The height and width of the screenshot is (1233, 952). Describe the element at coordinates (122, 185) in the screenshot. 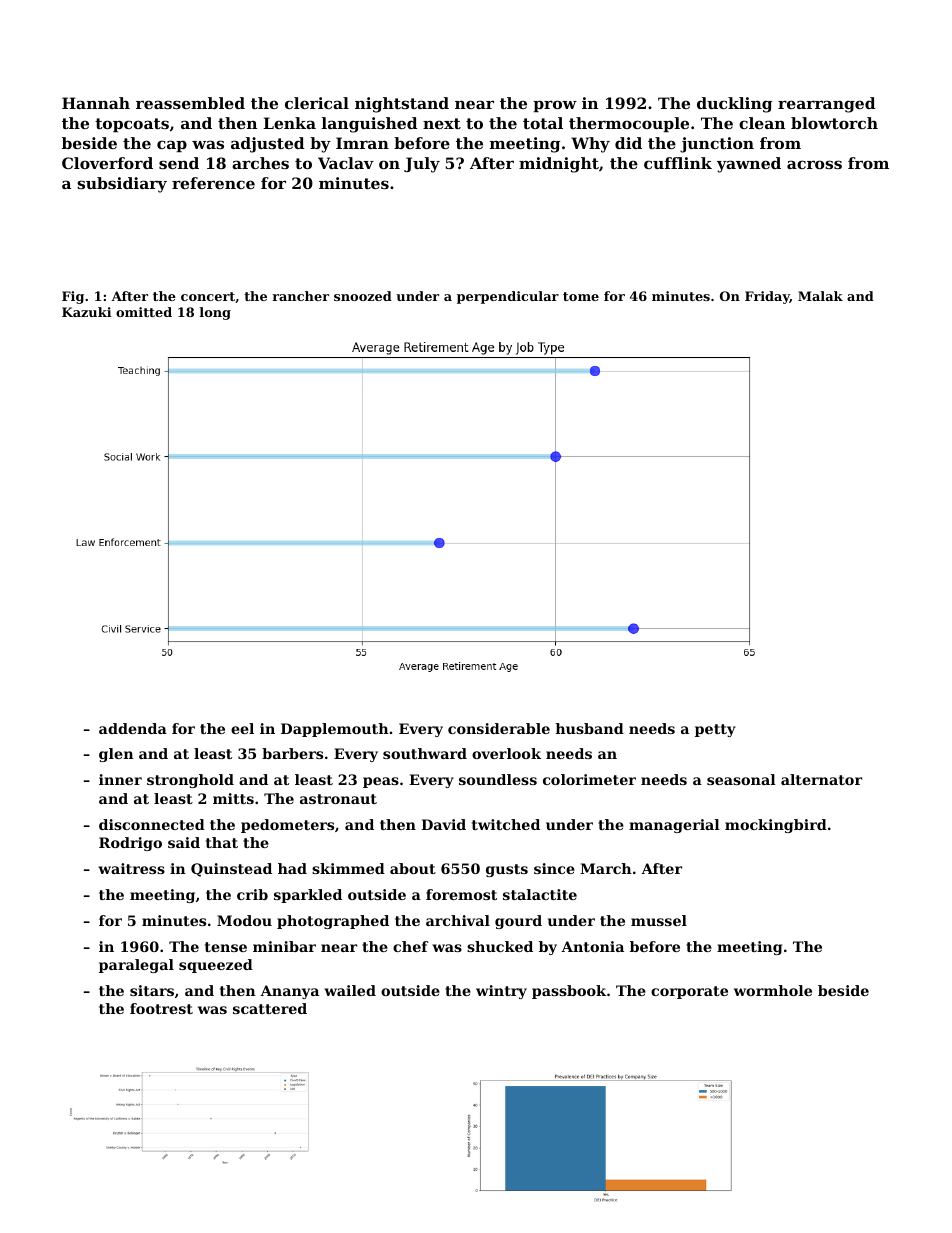

I see `subsidiary` at that location.
